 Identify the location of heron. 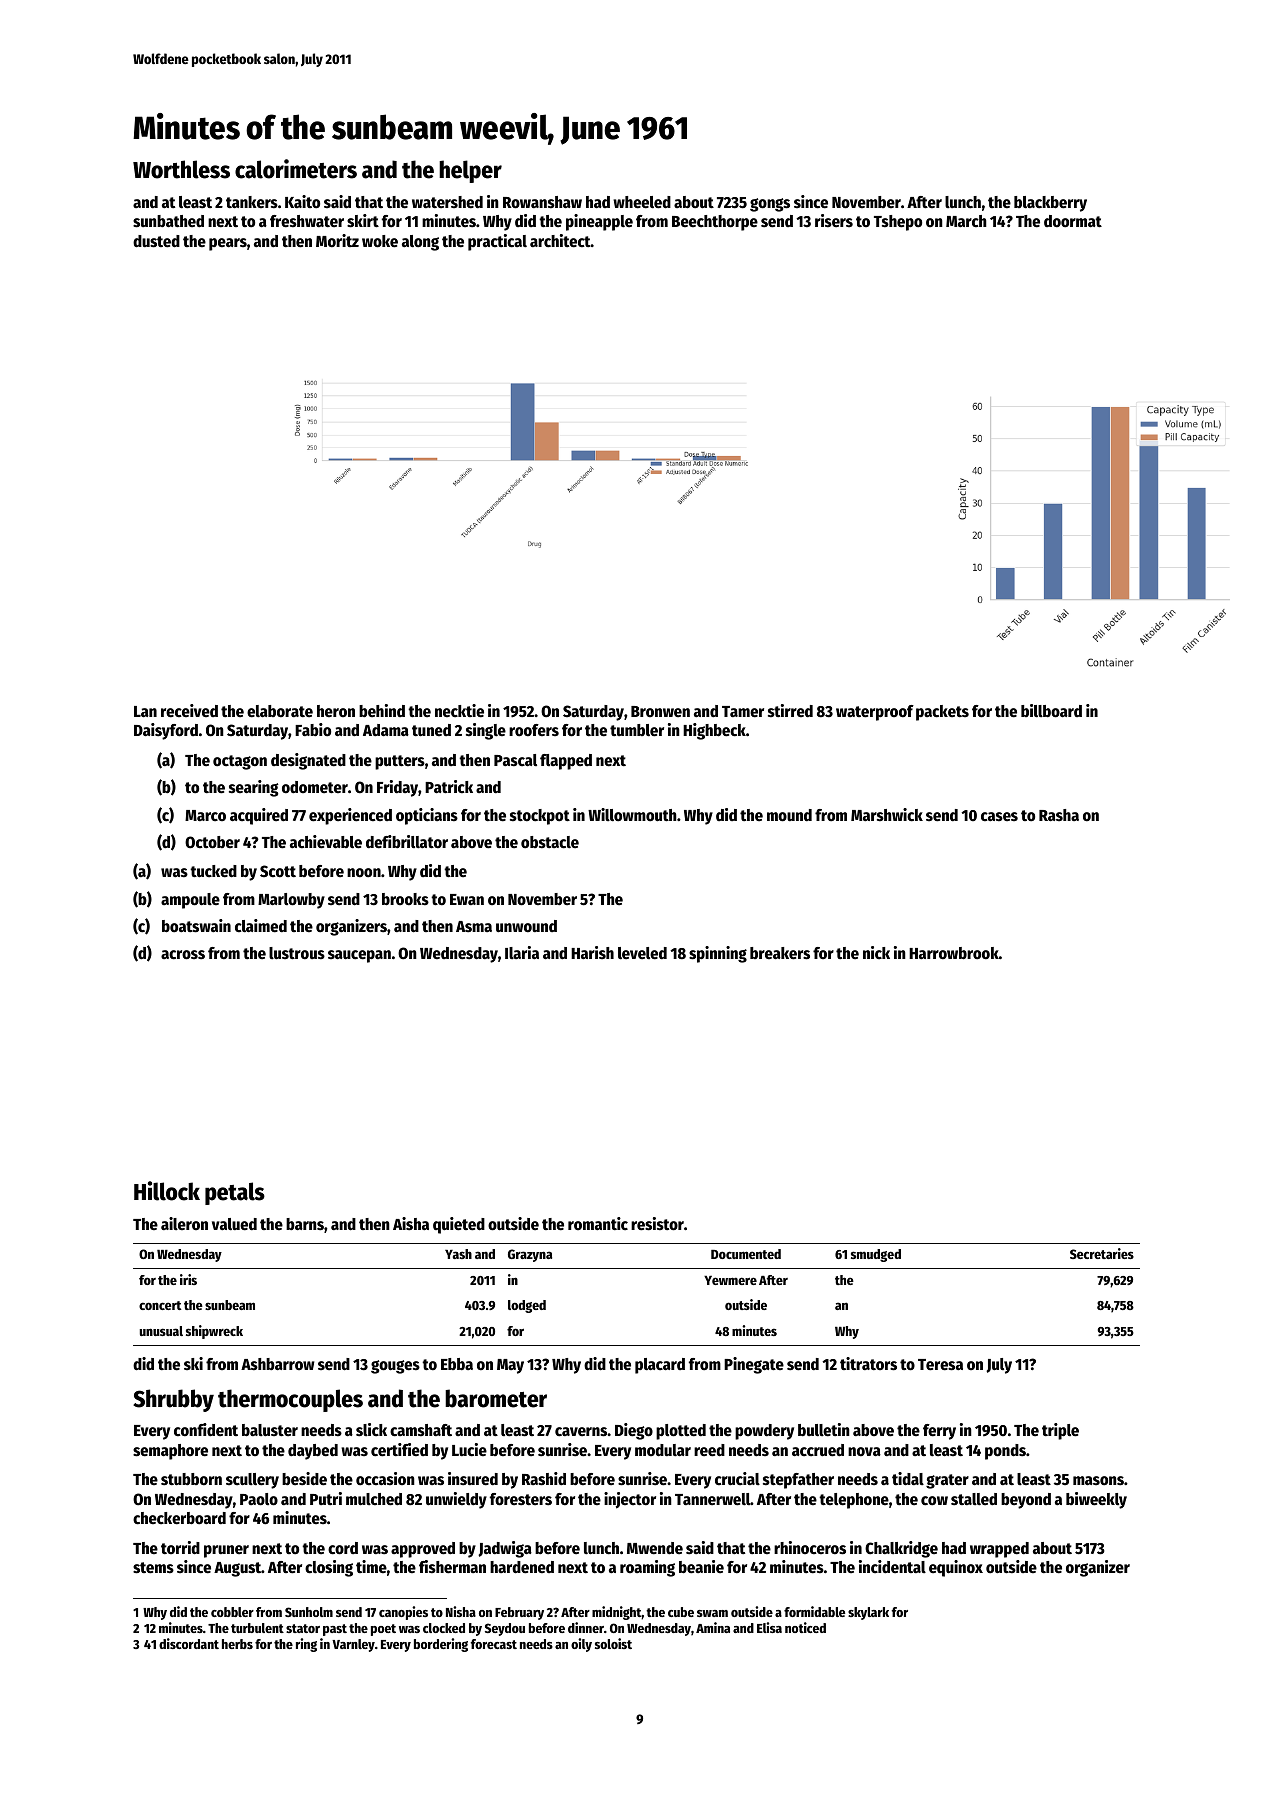
(336, 711).
